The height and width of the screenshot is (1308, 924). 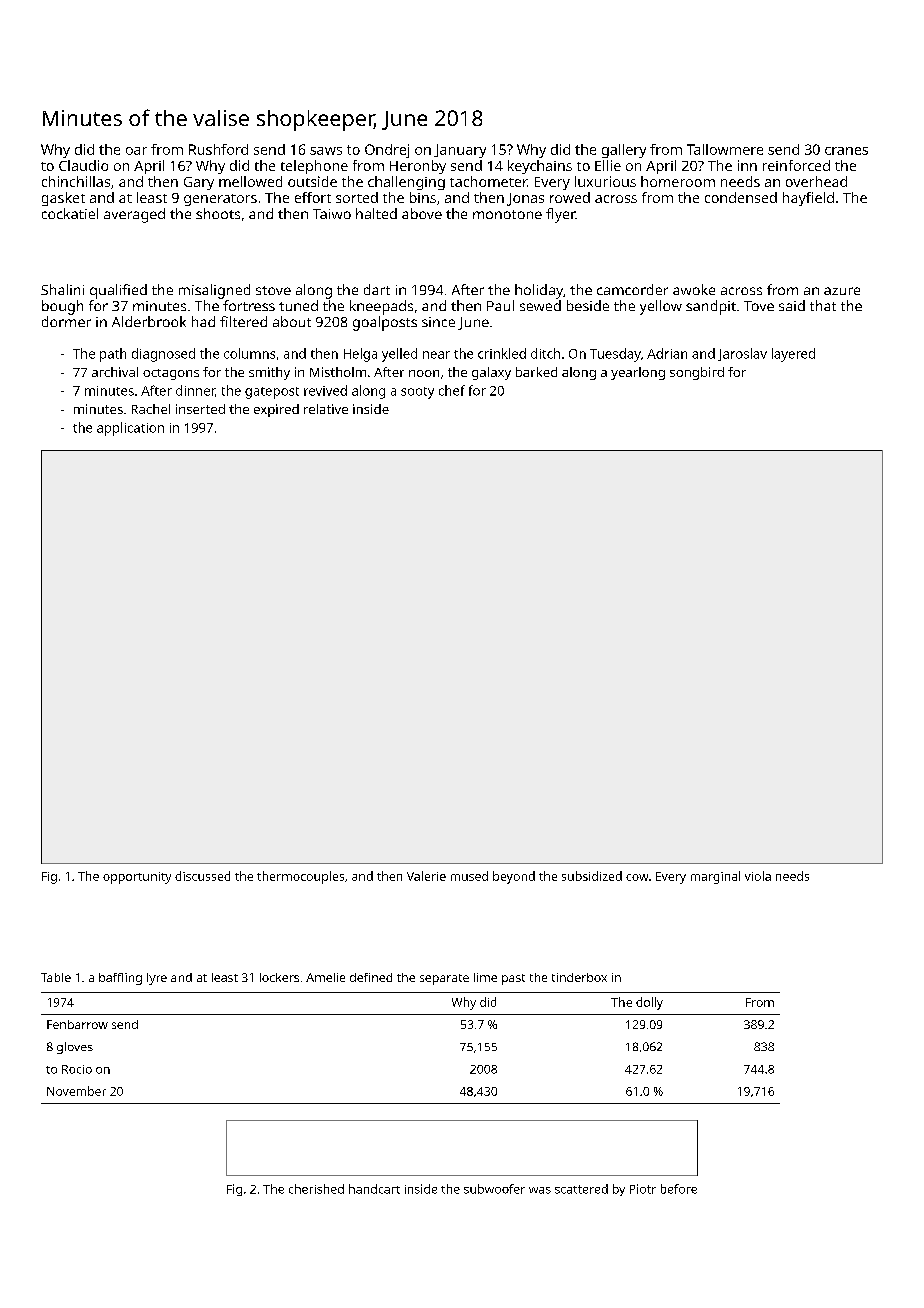 What do you see at coordinates (460, 151) in the screenshot?
I see `January` at bounding box center [460, 151].
